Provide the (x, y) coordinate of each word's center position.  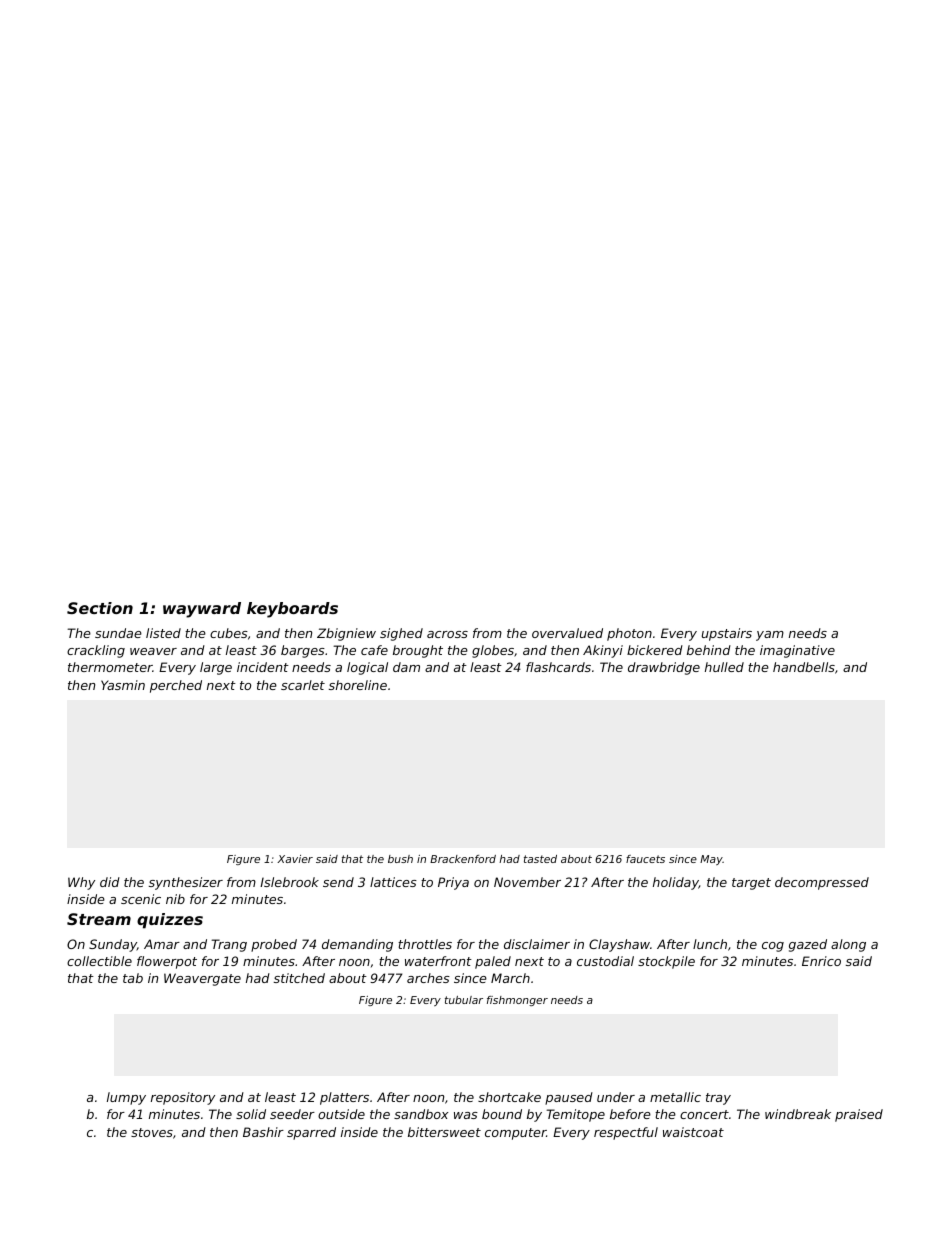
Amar (162, 944)
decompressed (822, 883)
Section (100, 608)
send (338, 882)
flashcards (558, 667)
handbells (804, 667)
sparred (311, 1133)
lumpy (126, 1098)
